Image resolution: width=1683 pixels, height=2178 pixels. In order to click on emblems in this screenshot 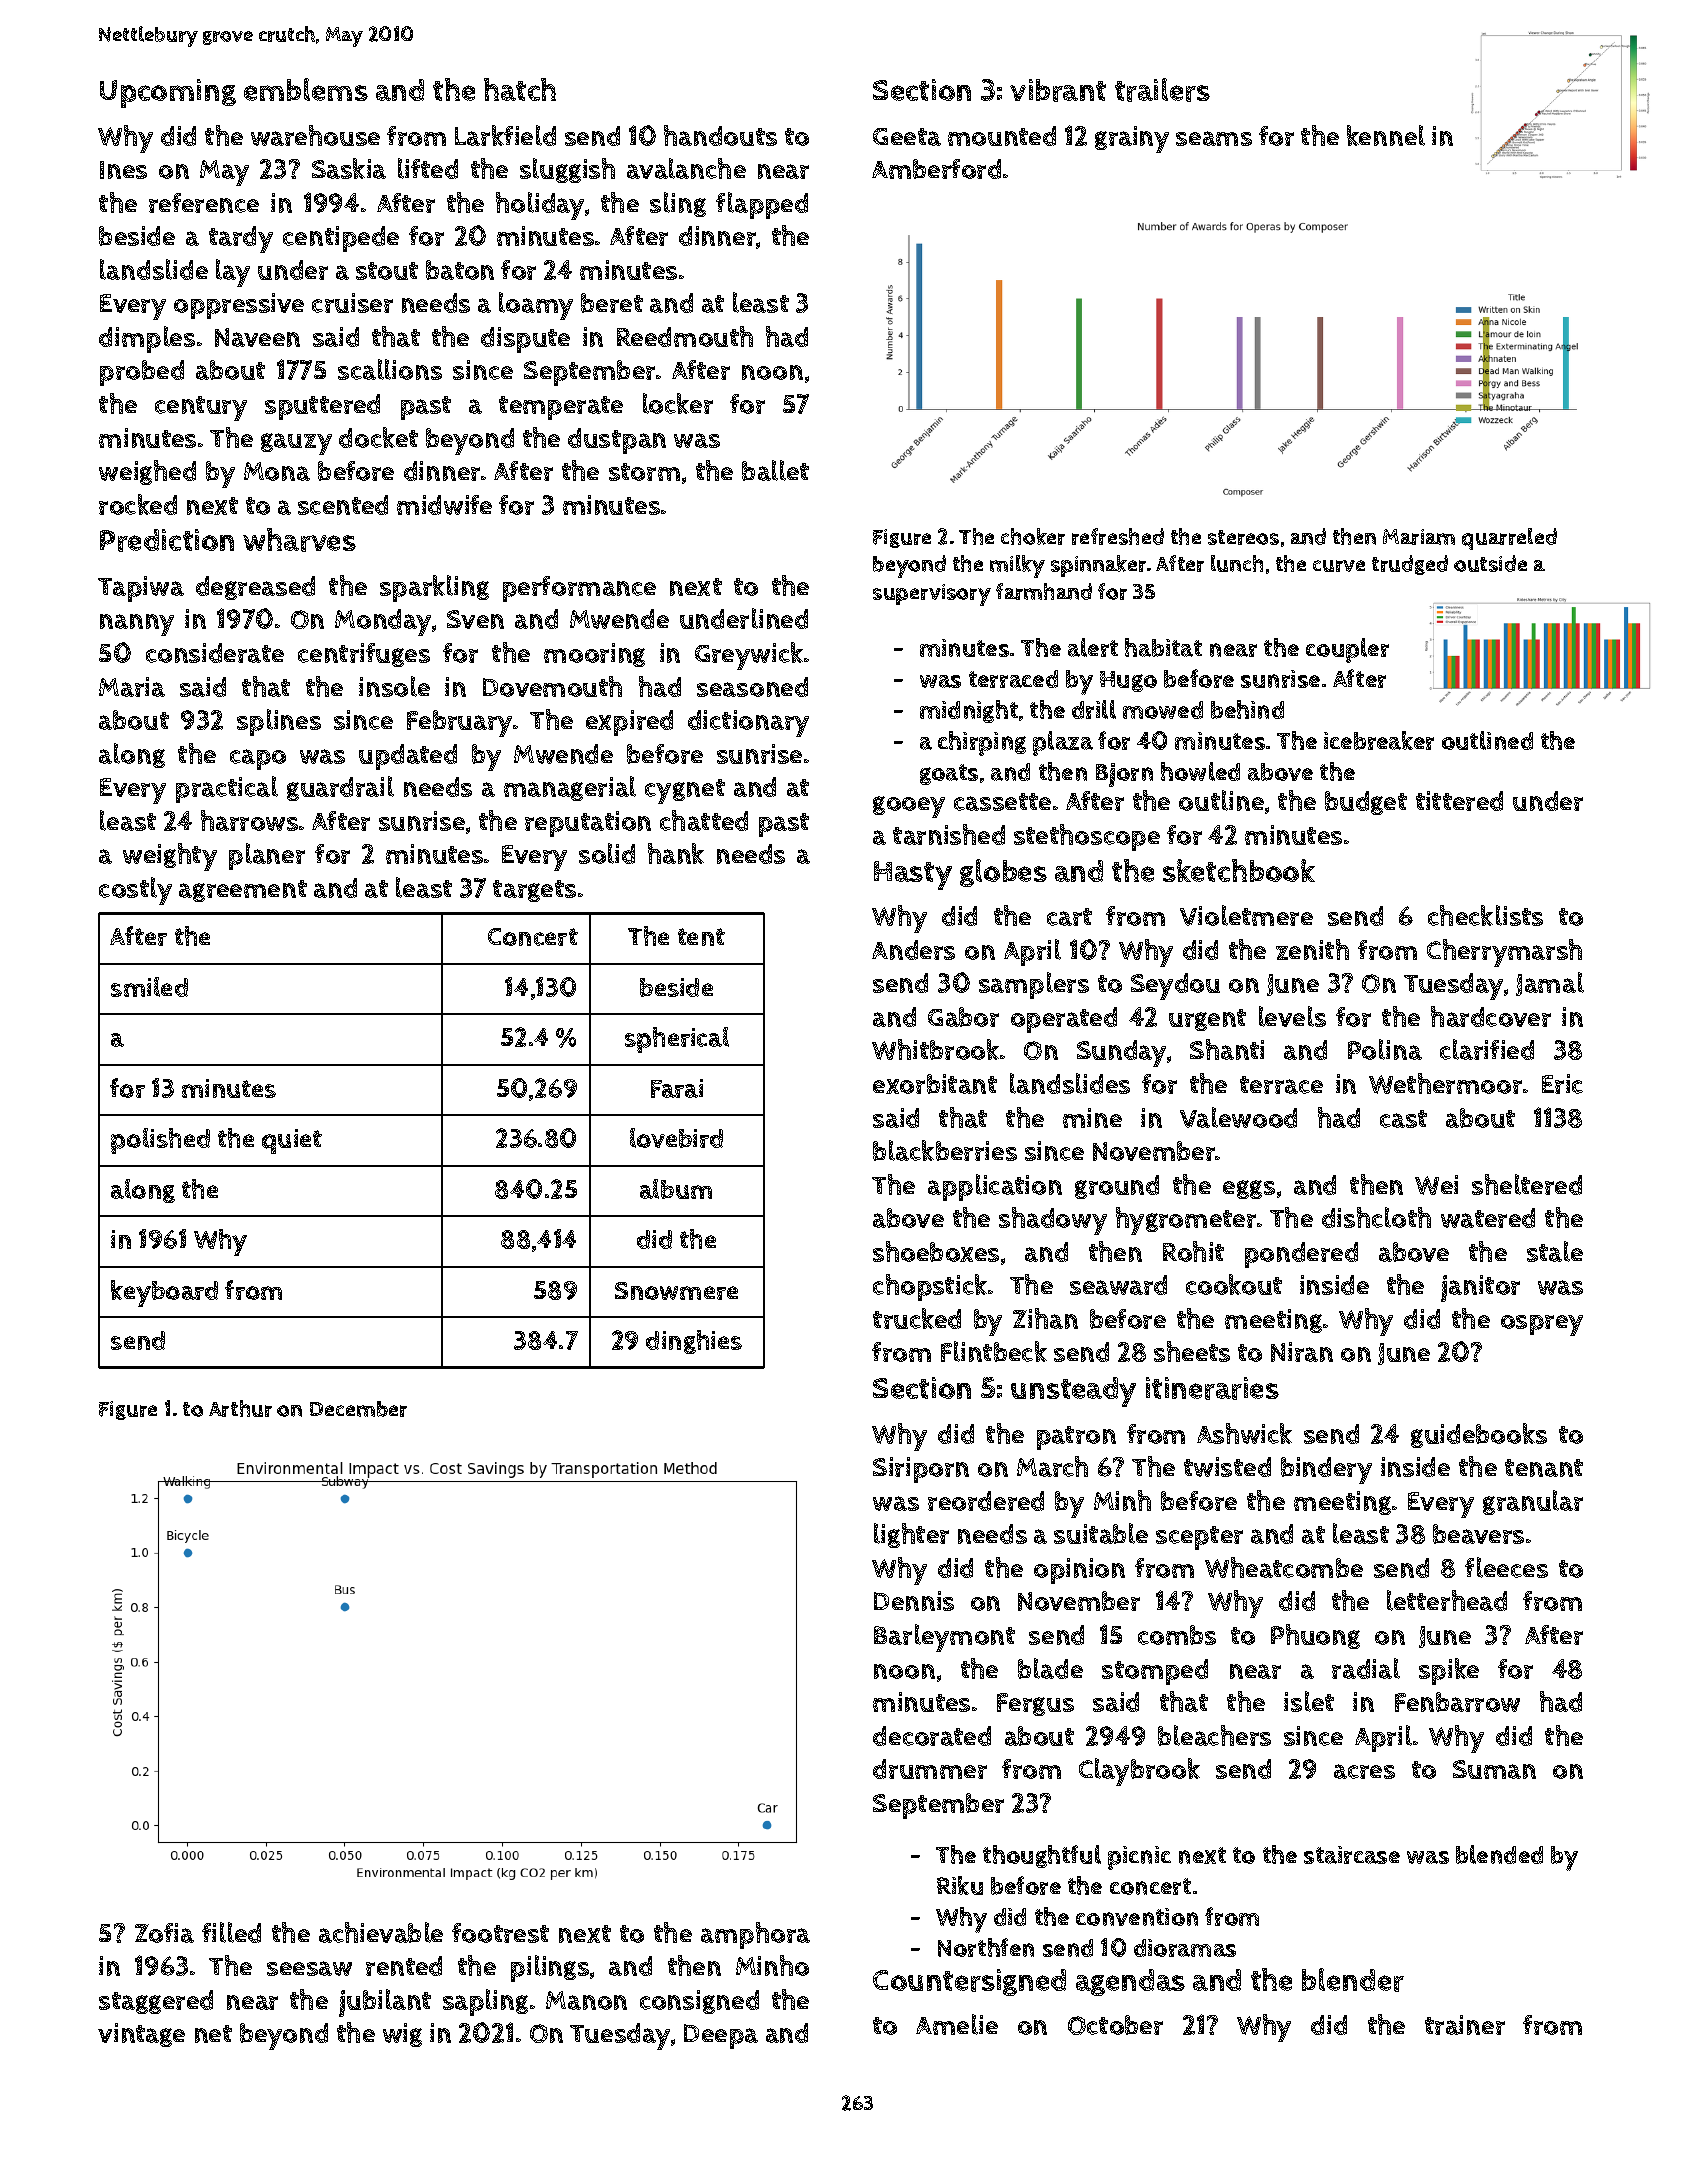, I will do `click(306, 89)`.
